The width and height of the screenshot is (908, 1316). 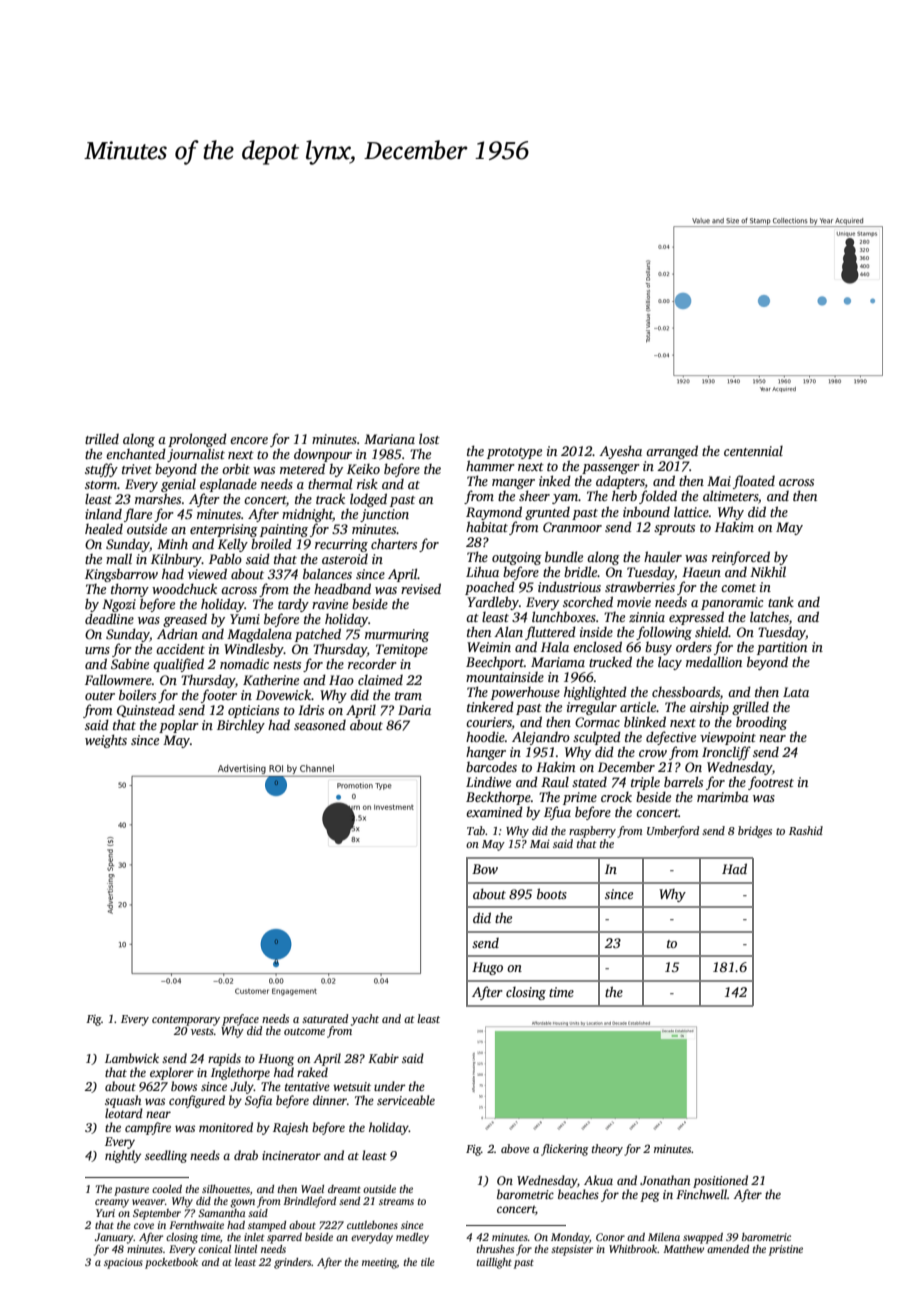 What do you see at coordinates (226, 1189) in the screenshot?
I see `silhouettes` at bounding box center [226, 1189].
